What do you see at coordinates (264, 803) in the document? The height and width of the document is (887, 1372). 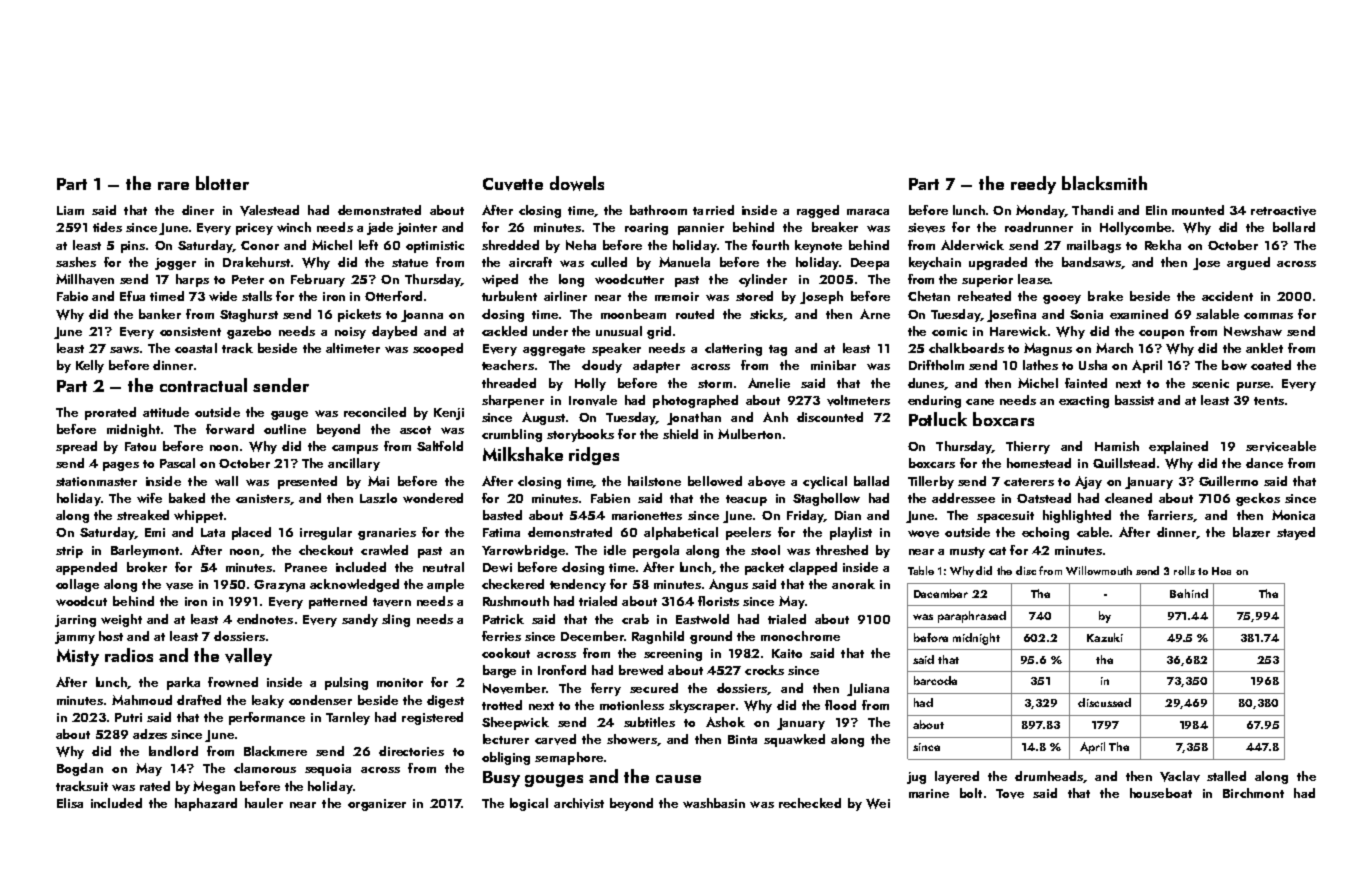 I see `hauler` at bounding box center [264, 803].
